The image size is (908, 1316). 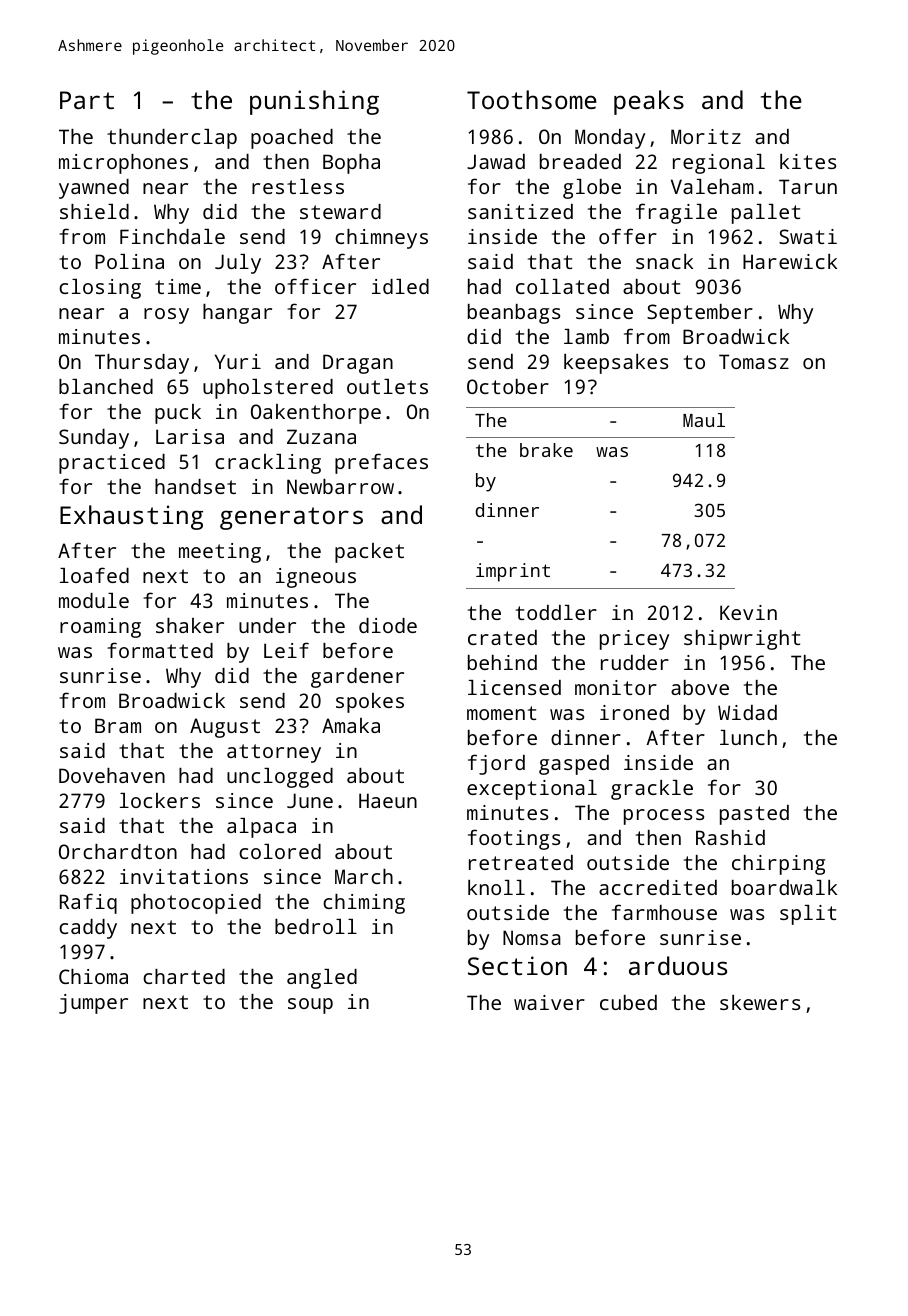 What do you see at coordinates (748, 612) in the screenshot?
I see `Kevin` at bounding box center [748, 612].
